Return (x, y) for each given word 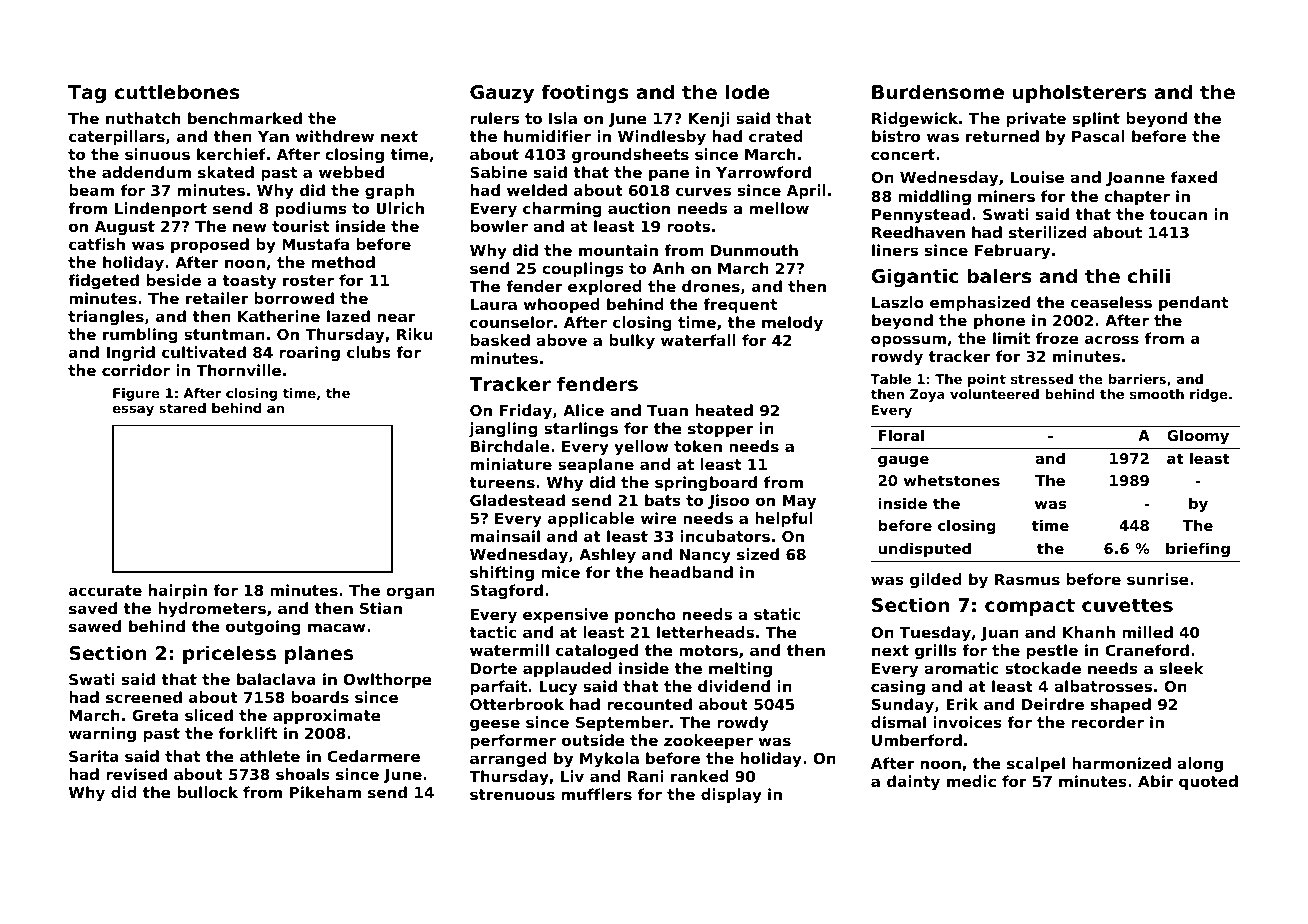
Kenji (709, 120)
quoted (1208, 782)
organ (410, 593)
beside (174, 280)
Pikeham (325, 792)
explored (605, 287)
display (731, 796)
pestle (1052, 651)
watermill (509, 650)
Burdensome (938, 92)
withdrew (334, 136)
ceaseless (1111, 302)
